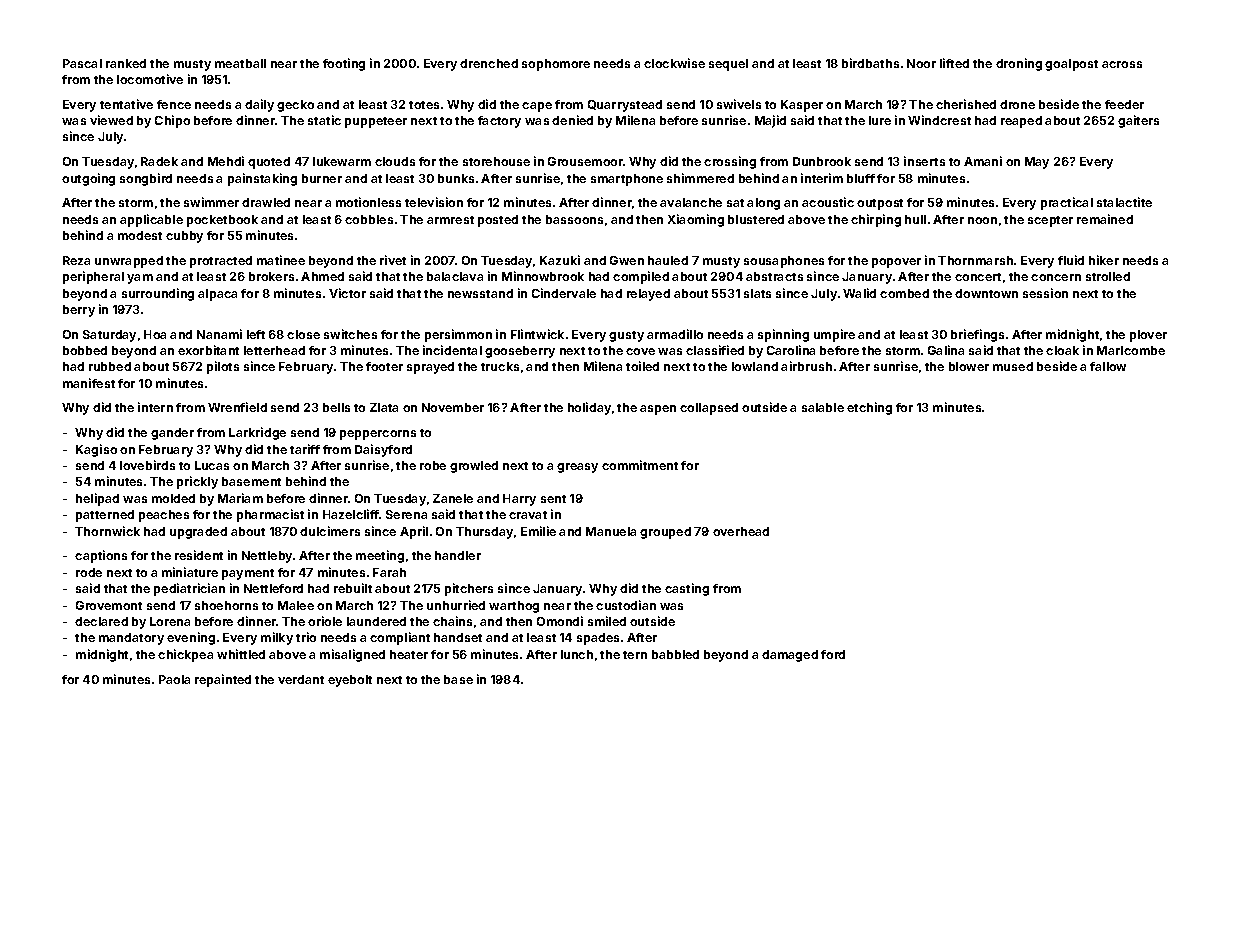 The width and height of the screenshot is (1233, 952). Describe the element at coordinates (111, 120) in the screenshot. I see `viewed` at that location.
